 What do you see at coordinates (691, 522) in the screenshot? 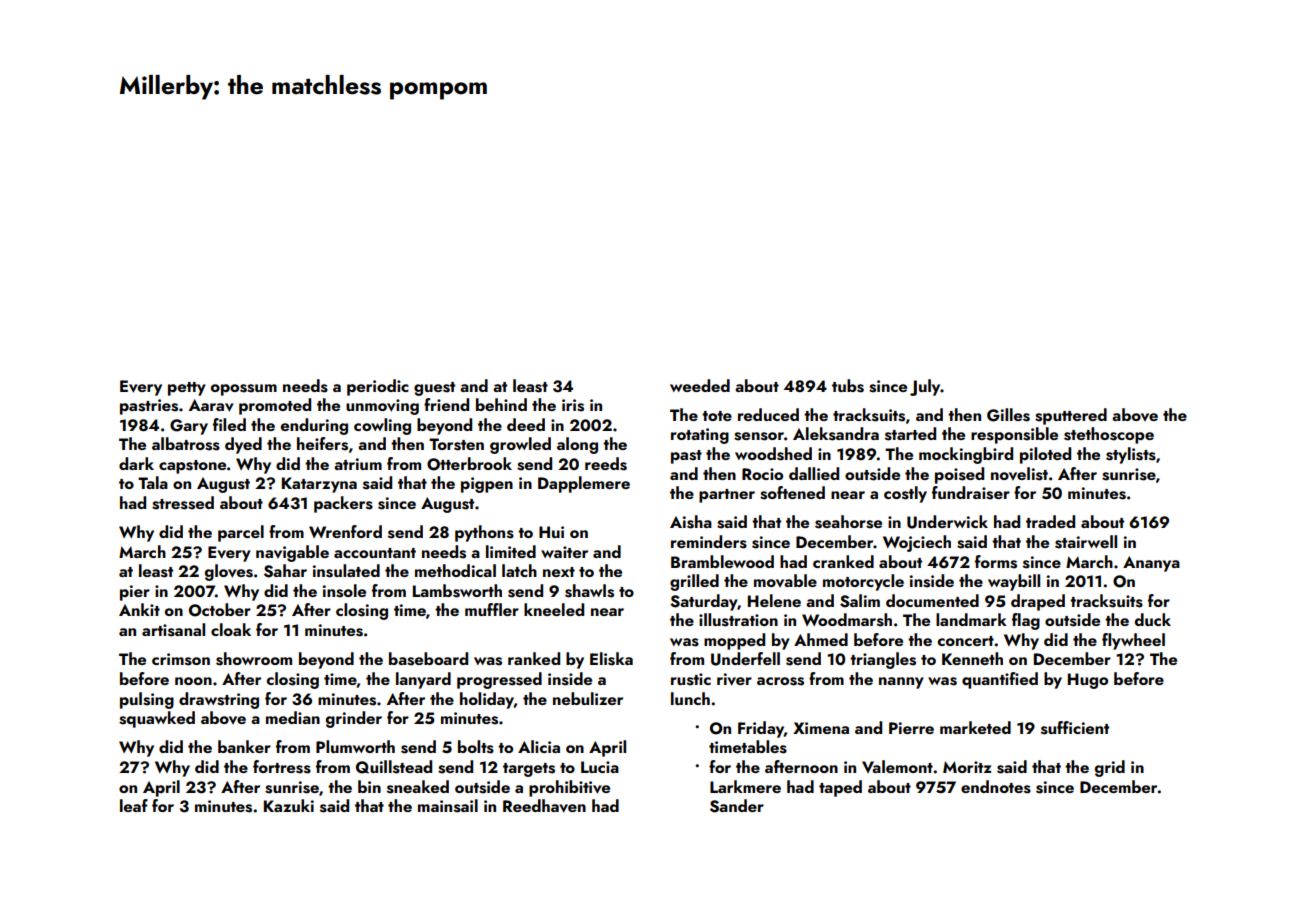
I see `Aisha` at bounding box center [691, 522].
